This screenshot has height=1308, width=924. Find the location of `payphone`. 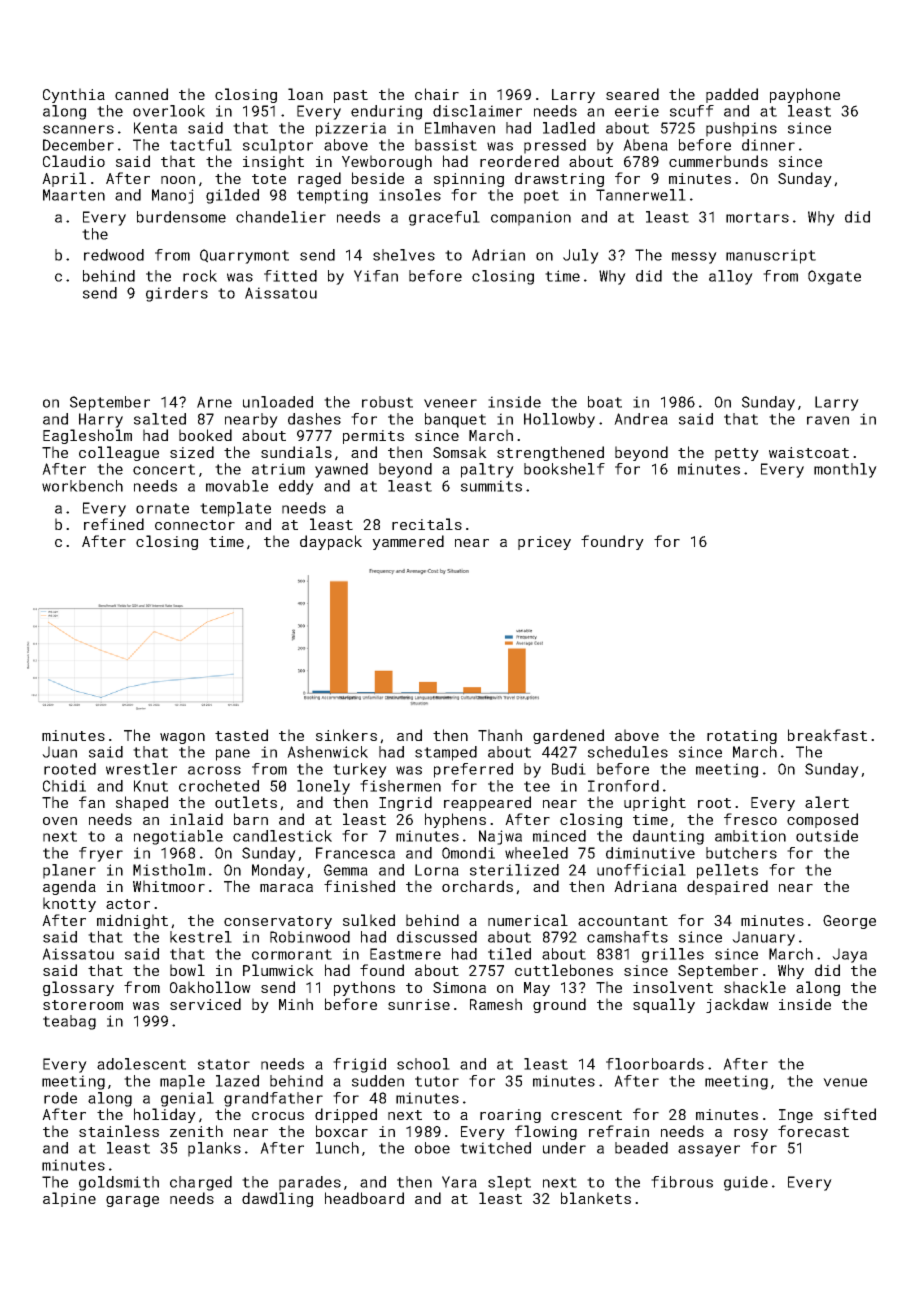

payphone is located at coordinates (805, 95).
